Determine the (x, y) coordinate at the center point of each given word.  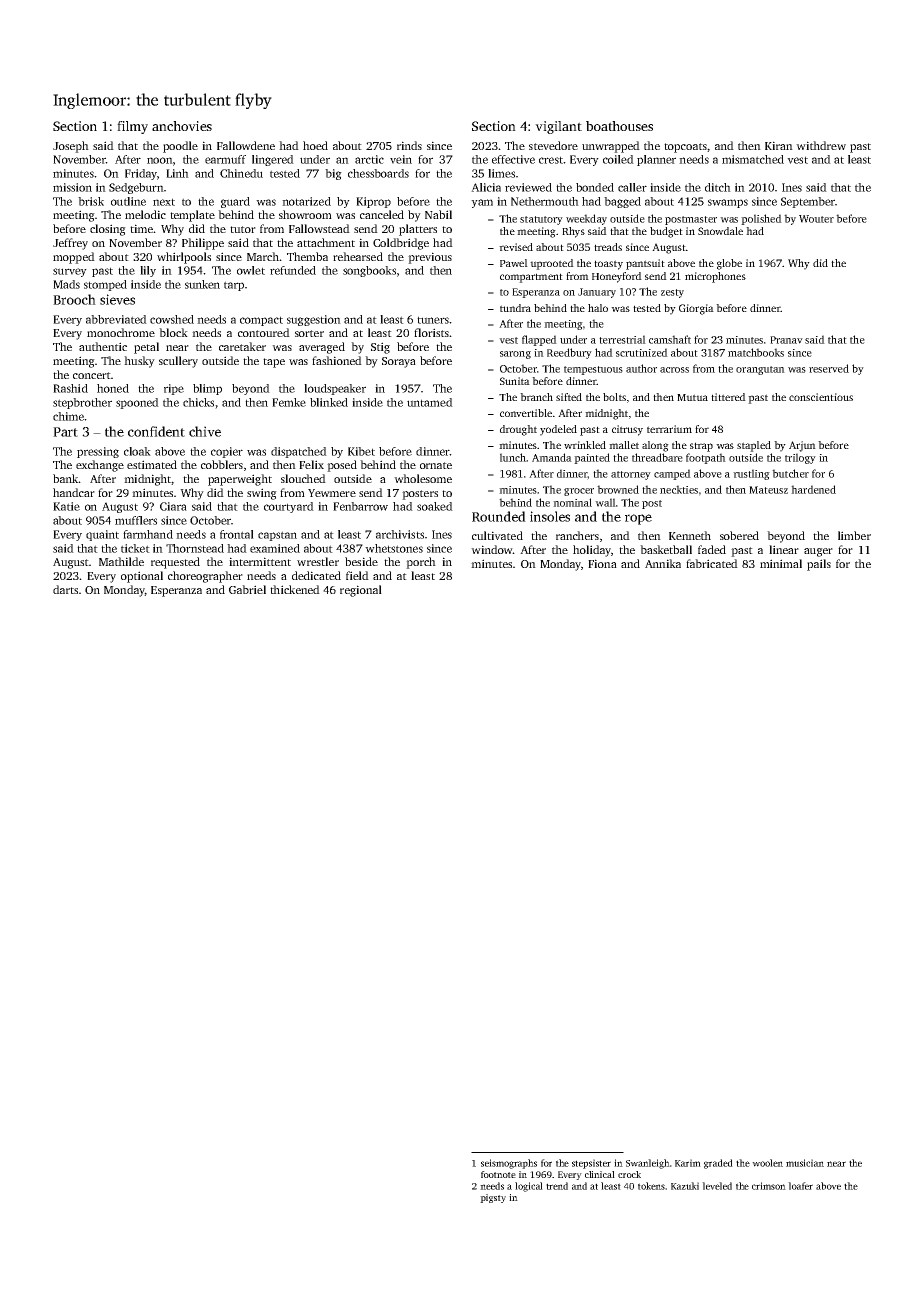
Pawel (514, 263)
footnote (498, 1174)
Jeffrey (70, 244)
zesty (672, 293)
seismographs (509, 1164)
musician (805, 1163)
